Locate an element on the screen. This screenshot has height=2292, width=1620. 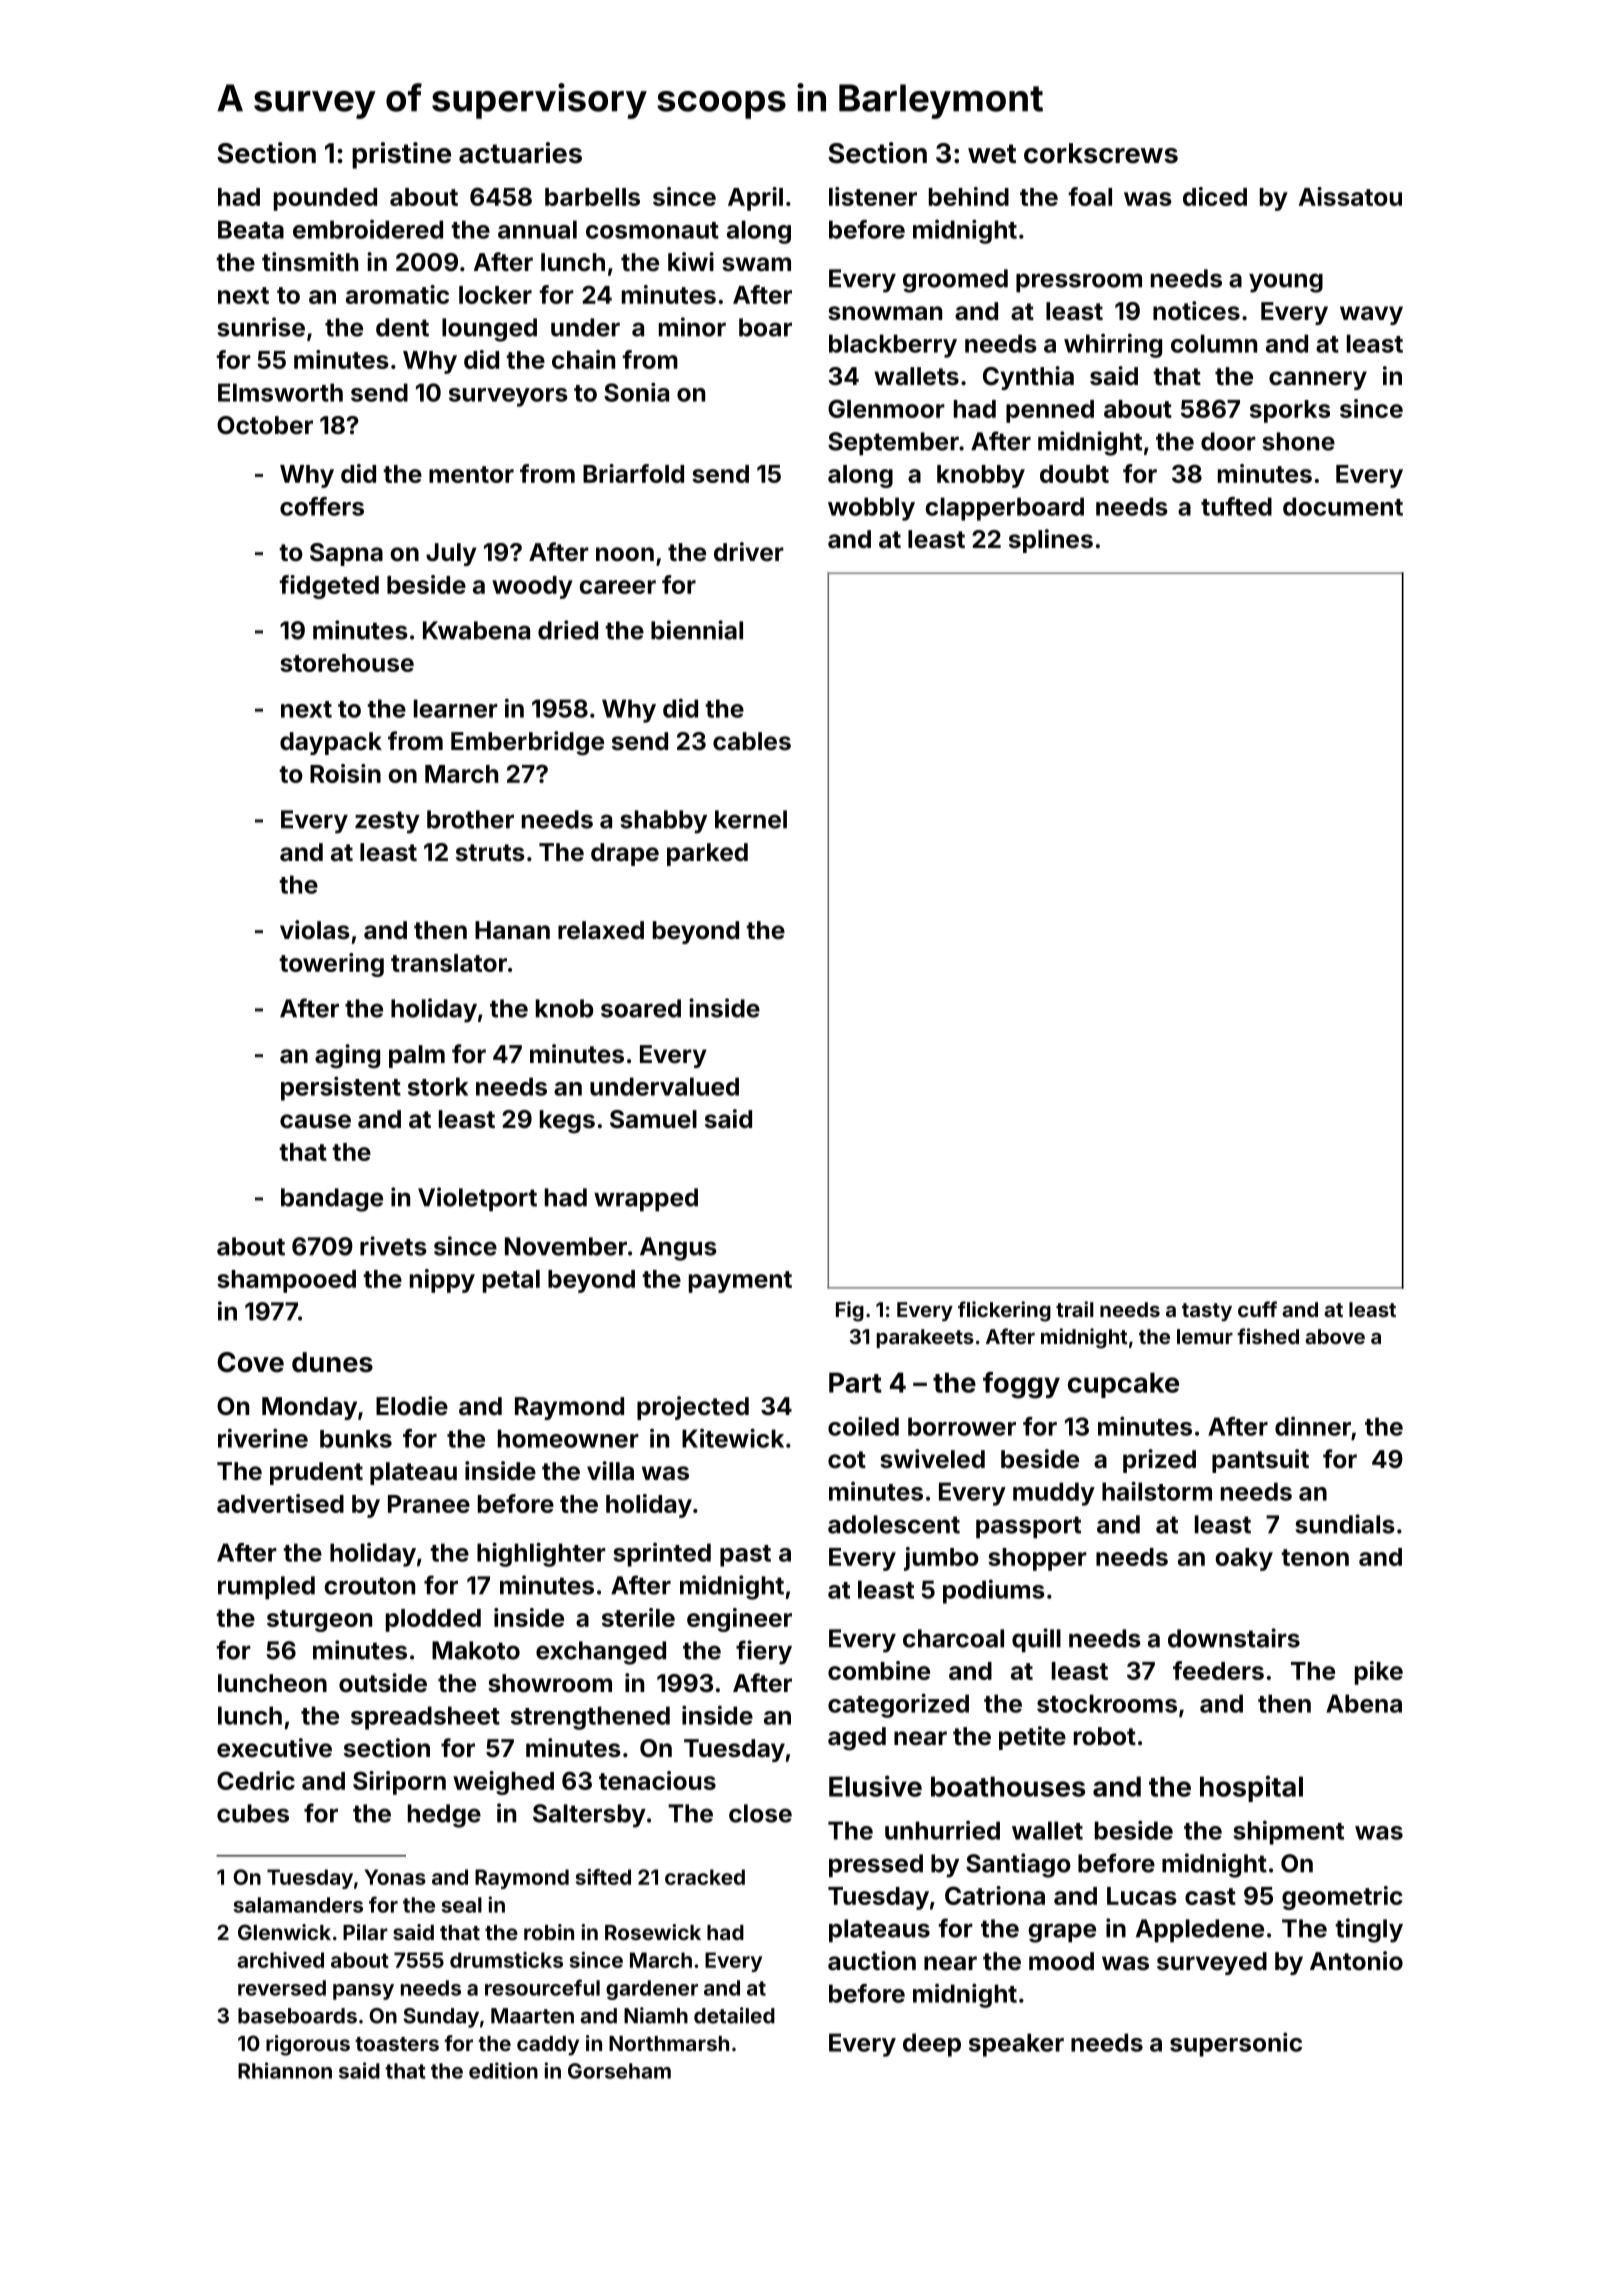
penned is located at coordinates (1050, 411).
